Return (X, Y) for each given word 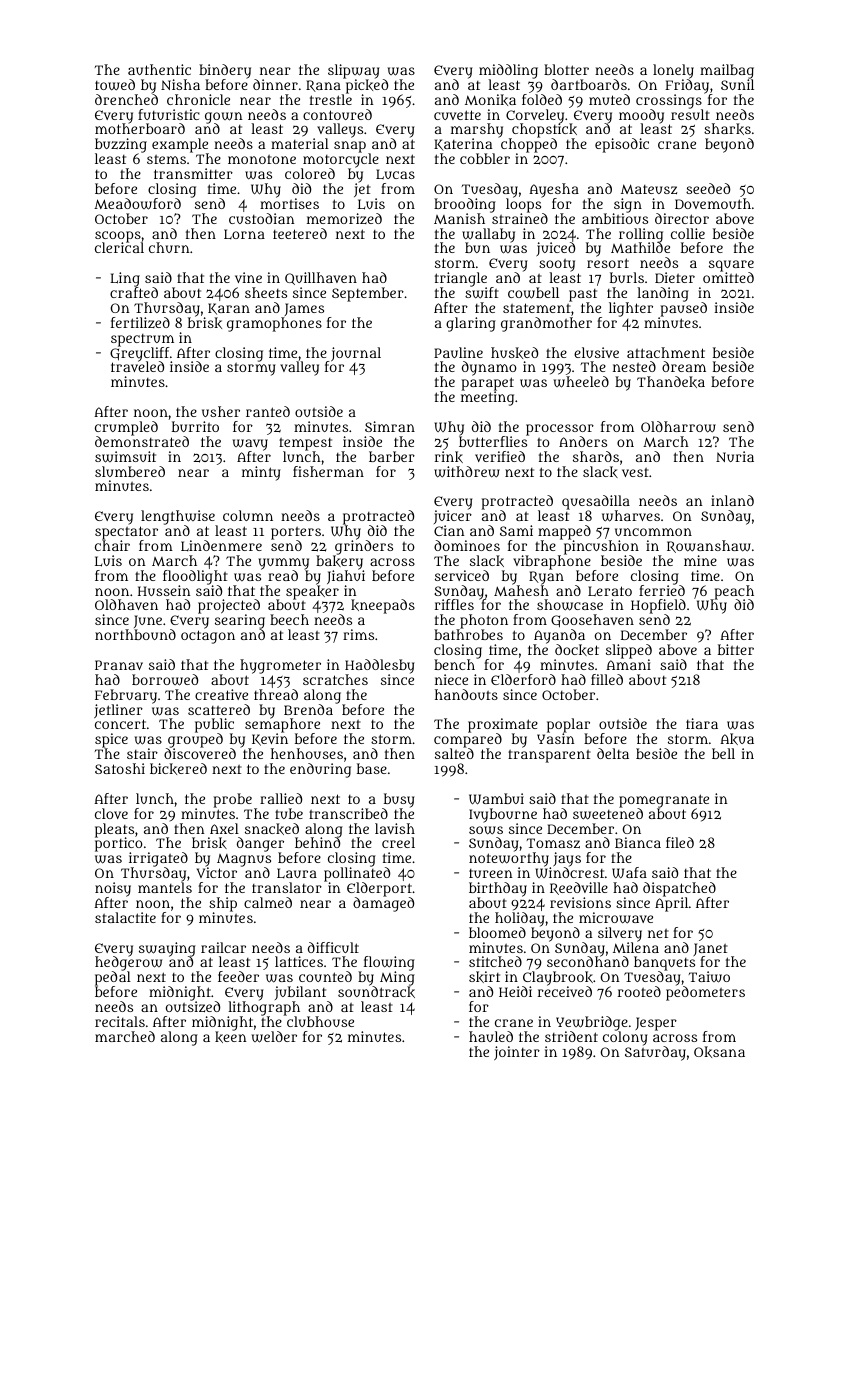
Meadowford (137, 204)
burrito (195, 426)
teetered (300, 233)
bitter (736, 649)
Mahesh (521, 590)
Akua (737, 739)
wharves (631, 516)
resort (608, 263)
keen (231, 1037)
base (372, 768)
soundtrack (376, 992)
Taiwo (709, 977)
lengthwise (178, 517)
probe (233, 800)
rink (449, 457)
